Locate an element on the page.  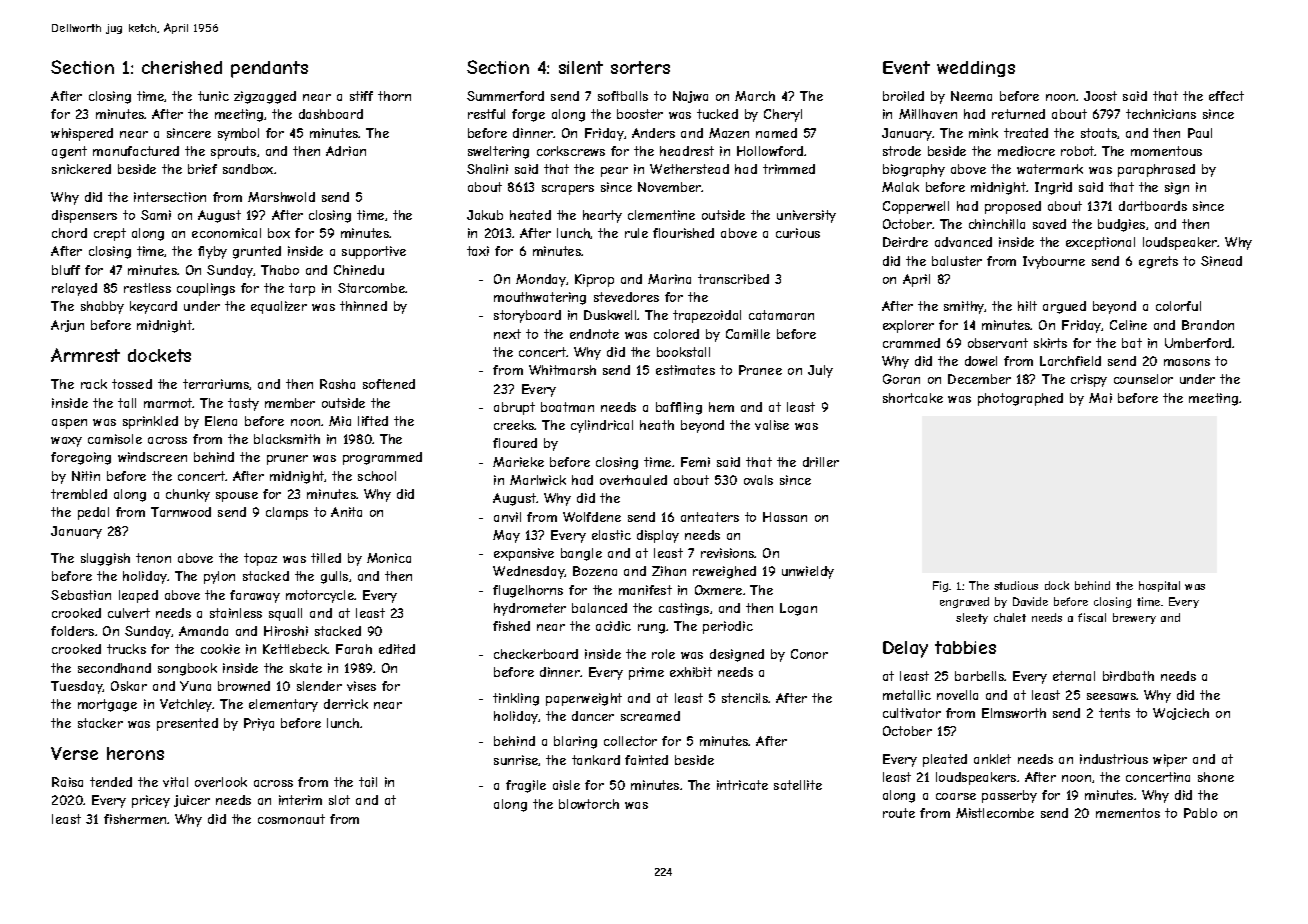
chinchilla is located at coordinates (997, 224).
